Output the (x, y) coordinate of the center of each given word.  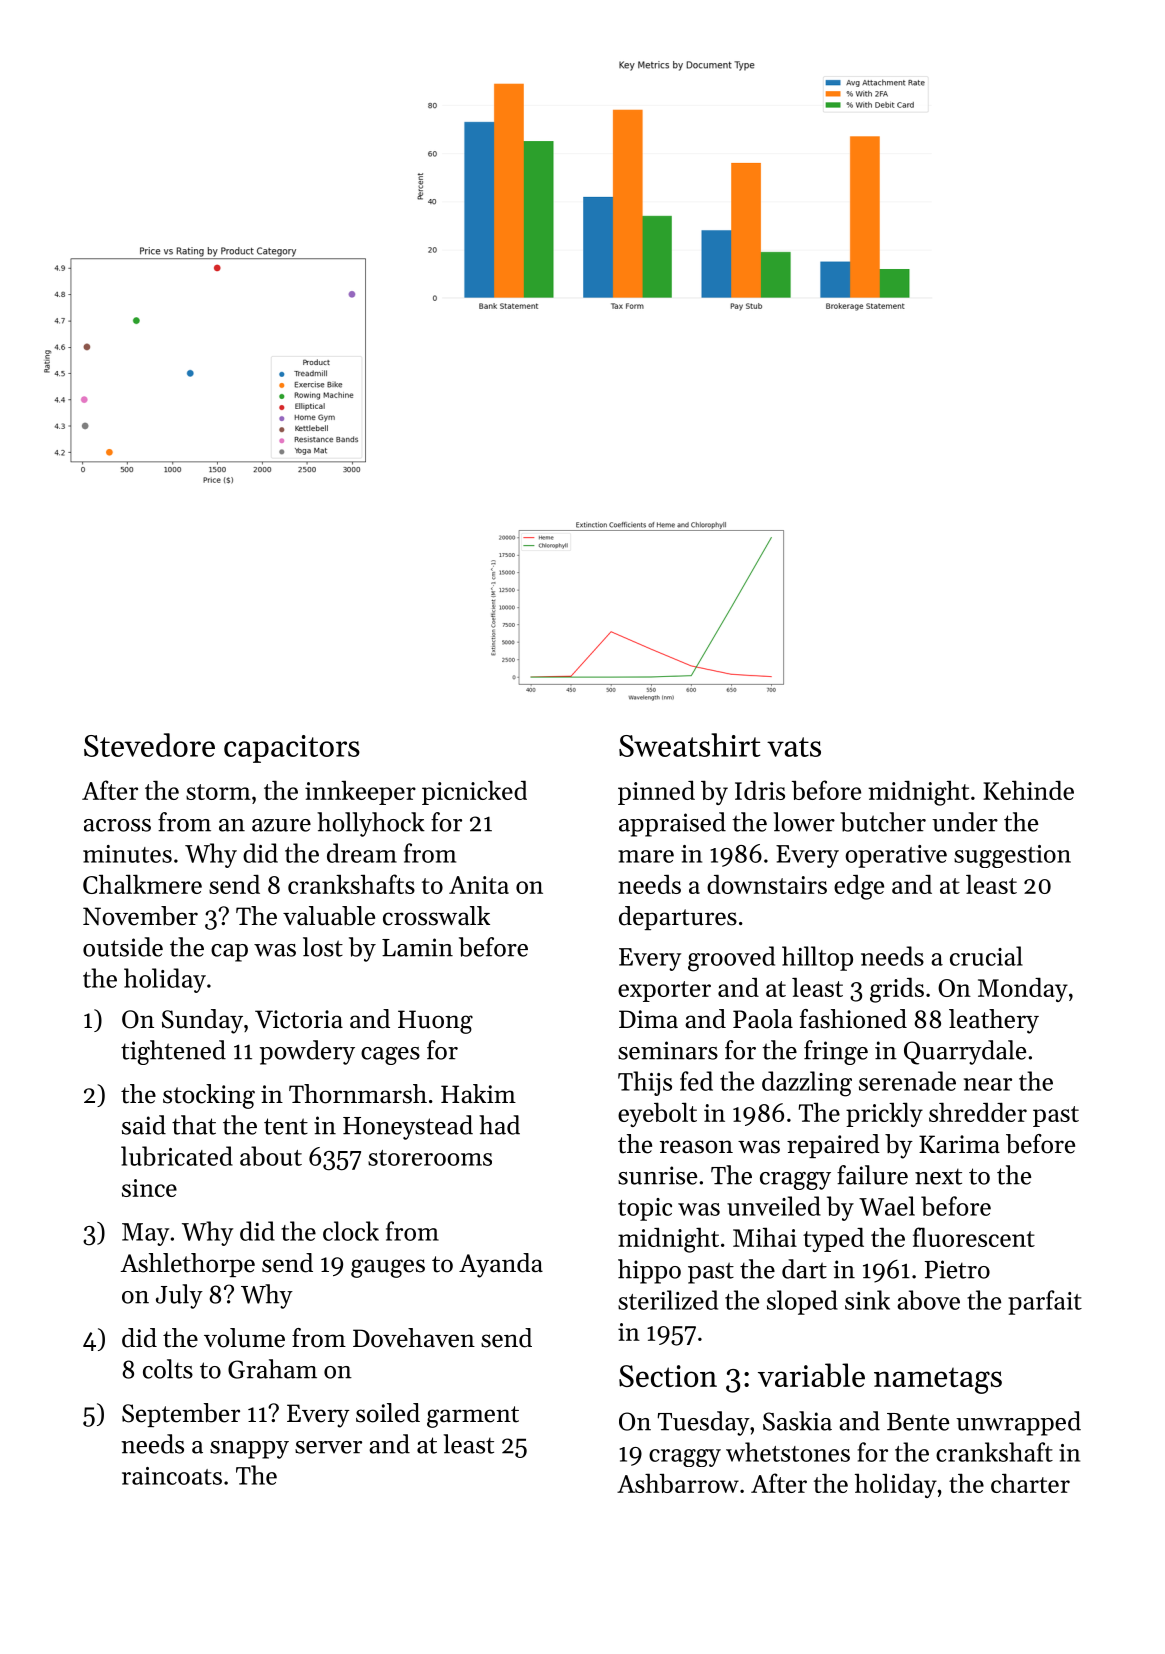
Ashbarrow (678, 1483)
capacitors (292, 749)
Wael (887, 1206)
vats (794, 747)
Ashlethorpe (188, 1265)
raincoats (172, 1476)
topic (645, 1209)
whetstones (788, 1452)
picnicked (474, 792)
